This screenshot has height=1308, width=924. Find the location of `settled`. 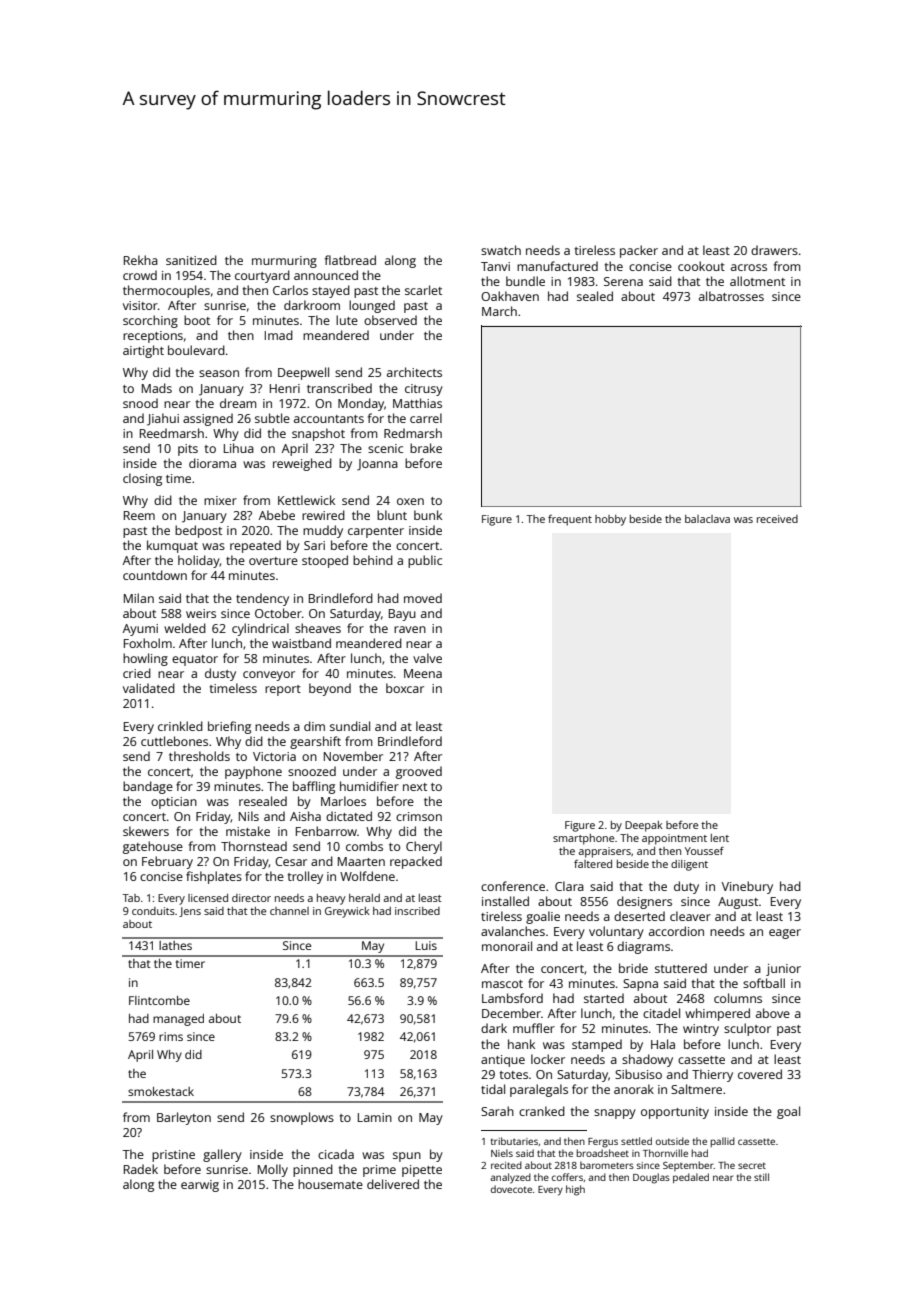

settled is located at coordinates (636, 1141).
